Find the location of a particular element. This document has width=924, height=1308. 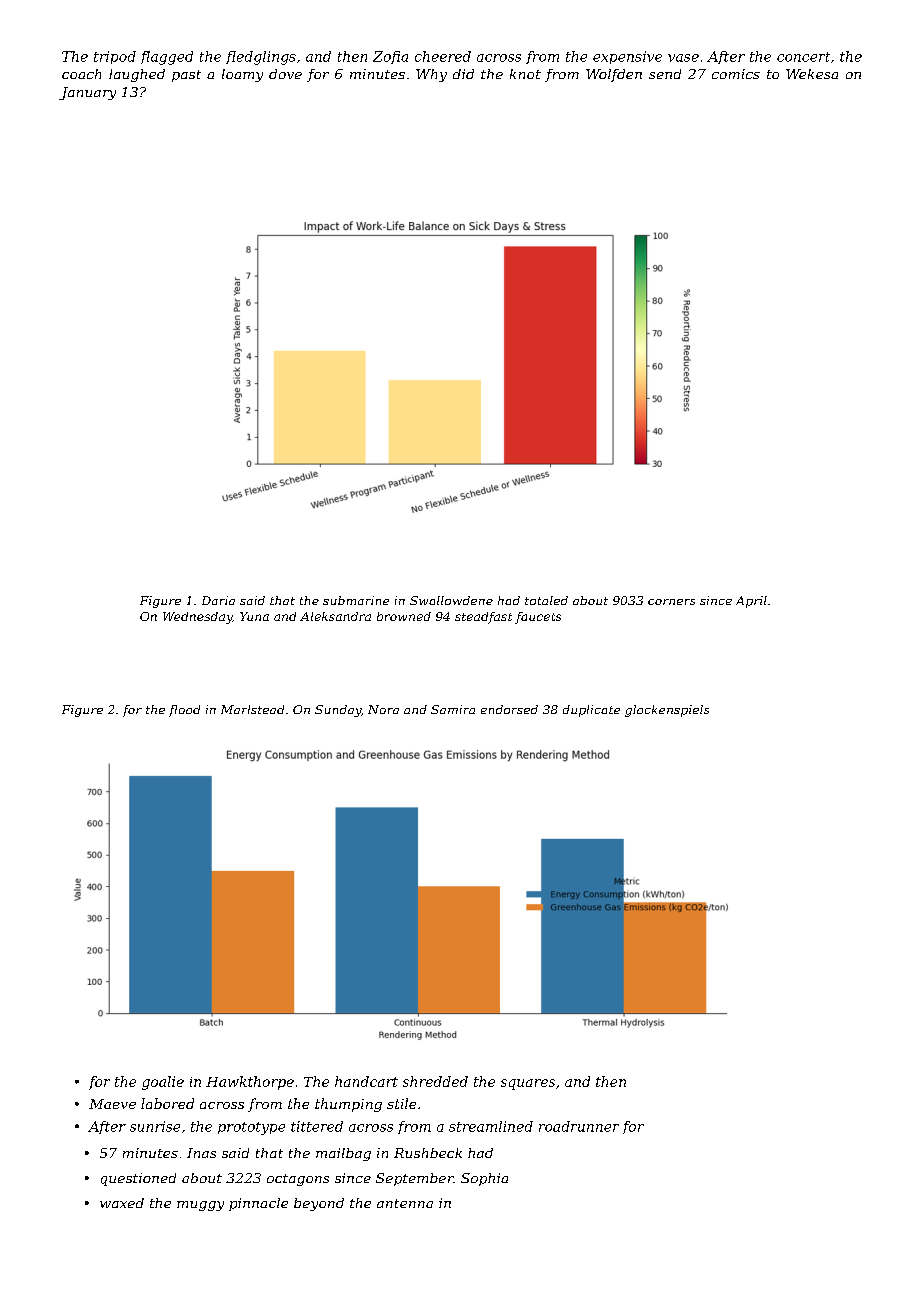

Nora is located at coordinates (383, 709).
